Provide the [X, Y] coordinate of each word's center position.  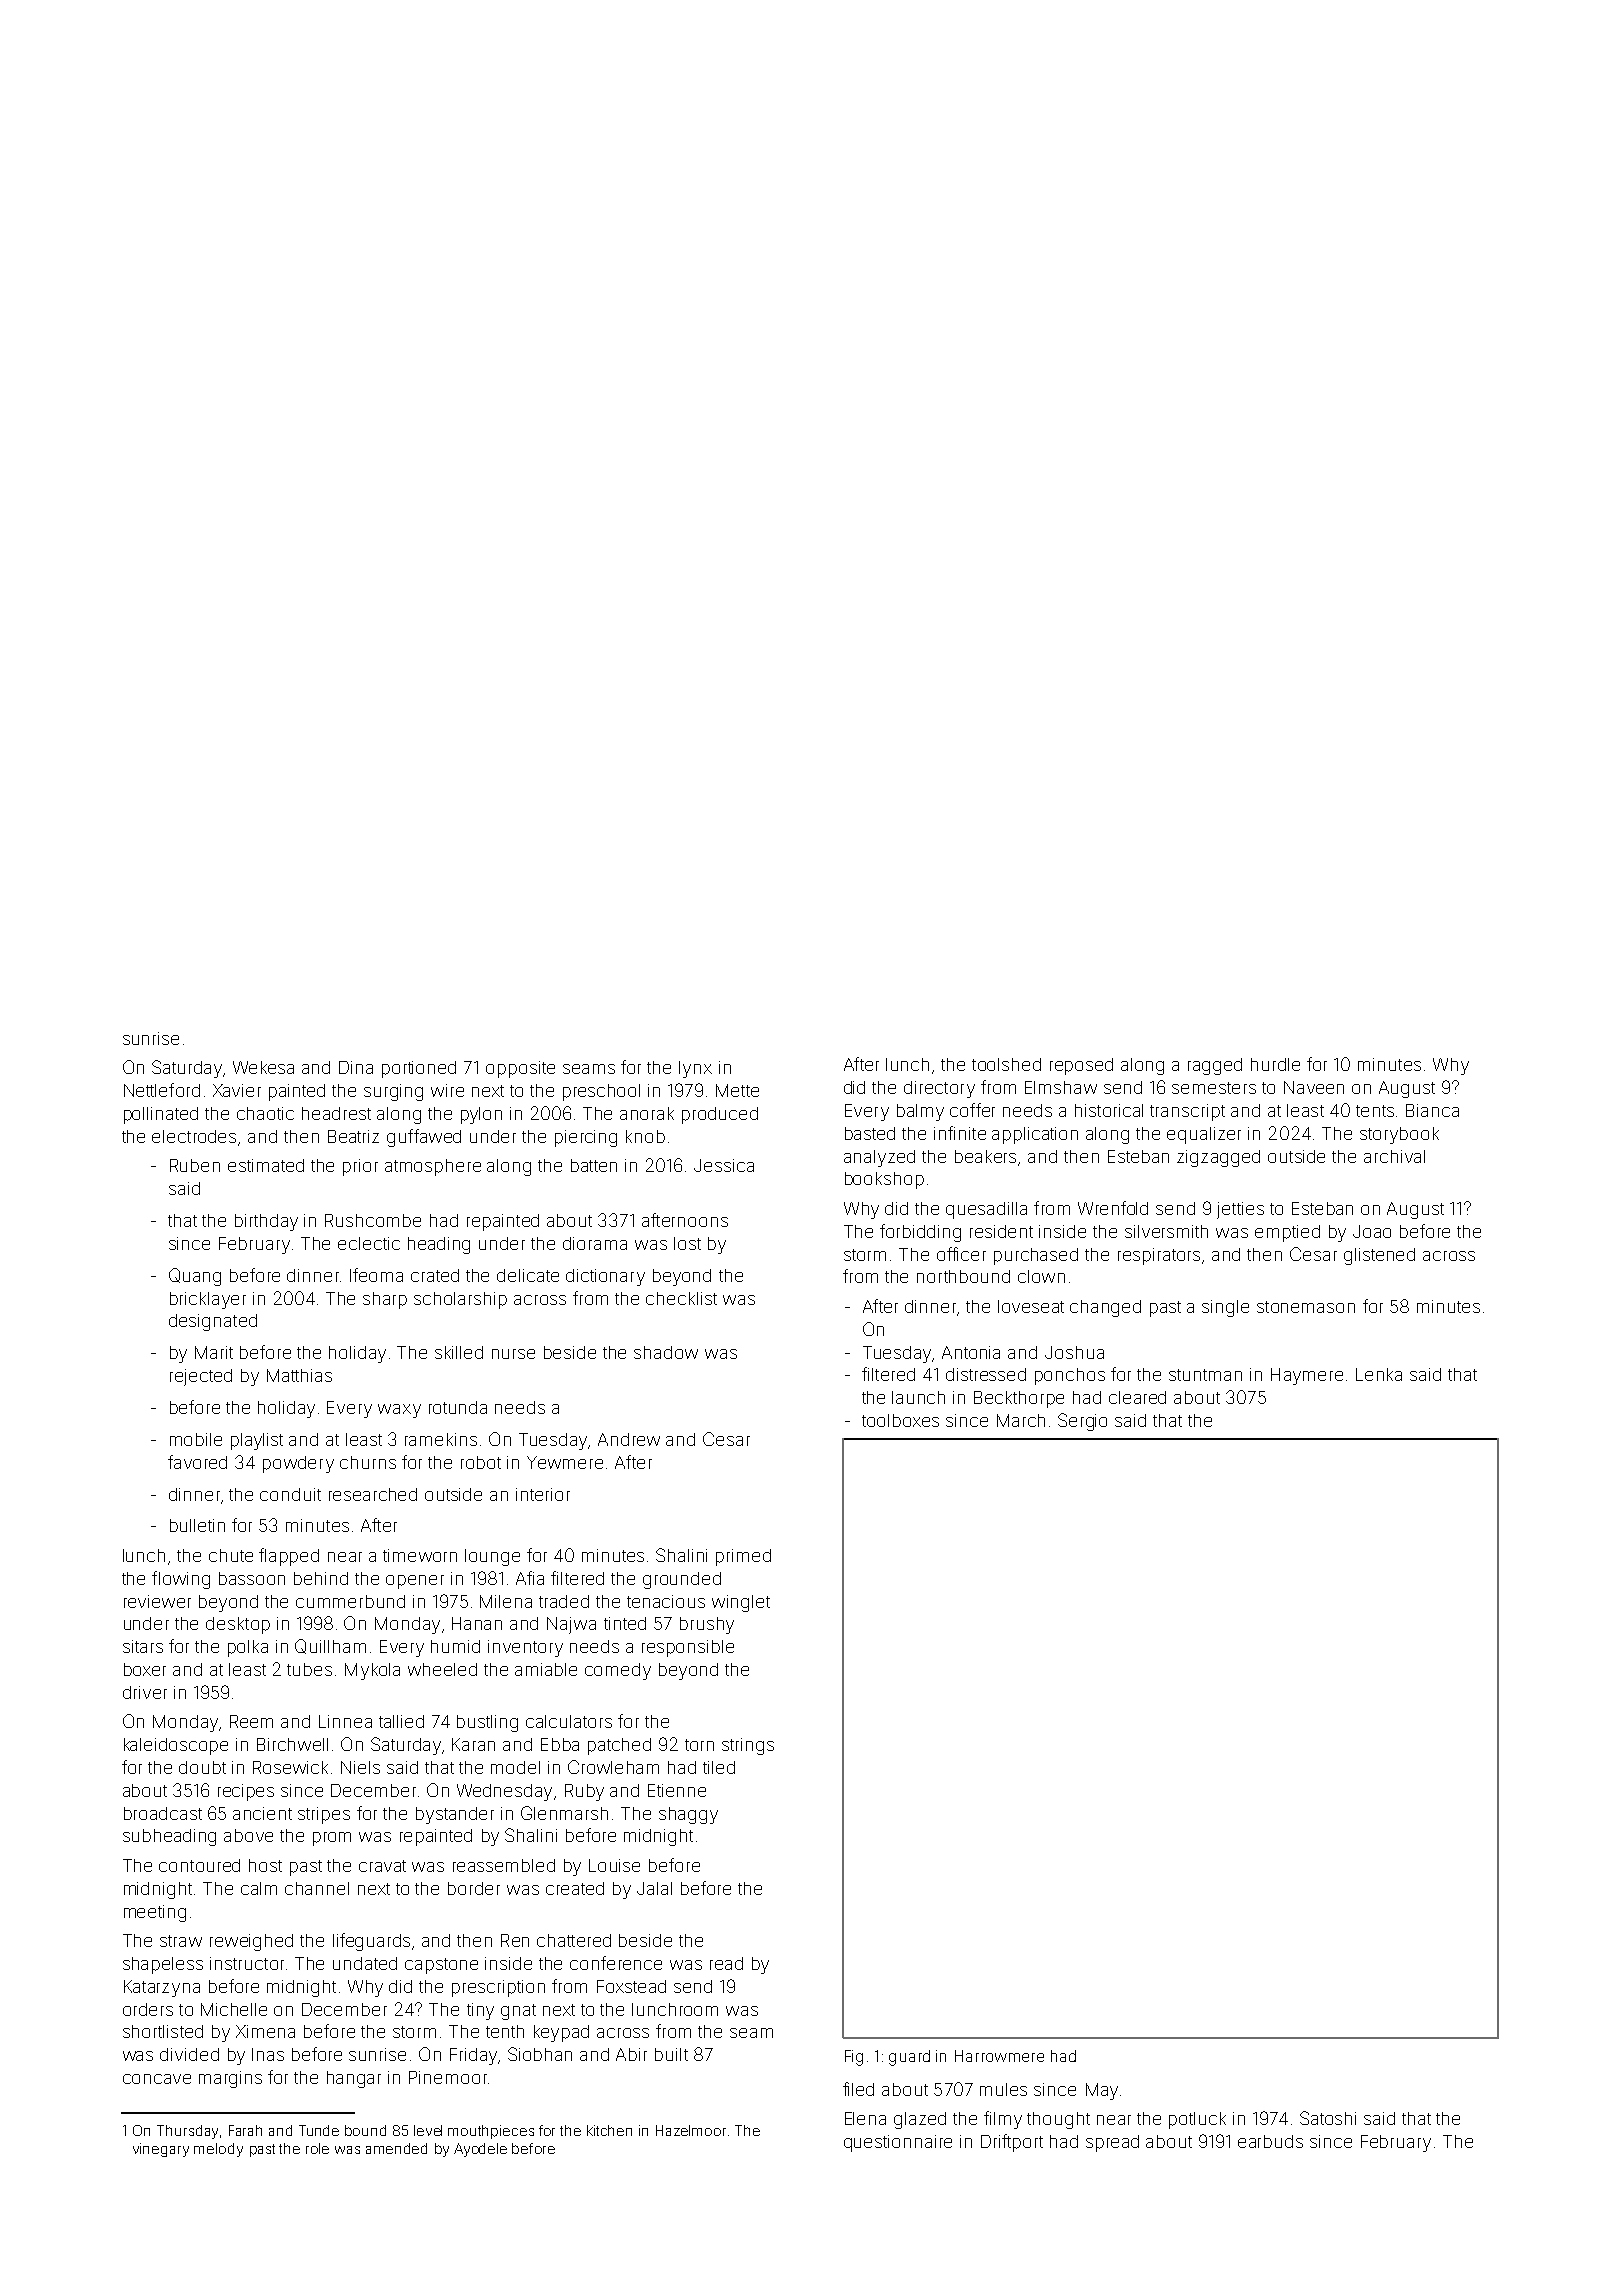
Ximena [265, 2031]
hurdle [1275, 1064]
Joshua [1074, 1352]
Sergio [1082, 1422]
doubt [202, 1767]
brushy [707, 1625]
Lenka [1379, 1374]
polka [248, 1648]
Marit [214, 1352]
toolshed [1006, 1064]
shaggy [688, 1815]
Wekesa [263, 1067]
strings [748, 1746]
